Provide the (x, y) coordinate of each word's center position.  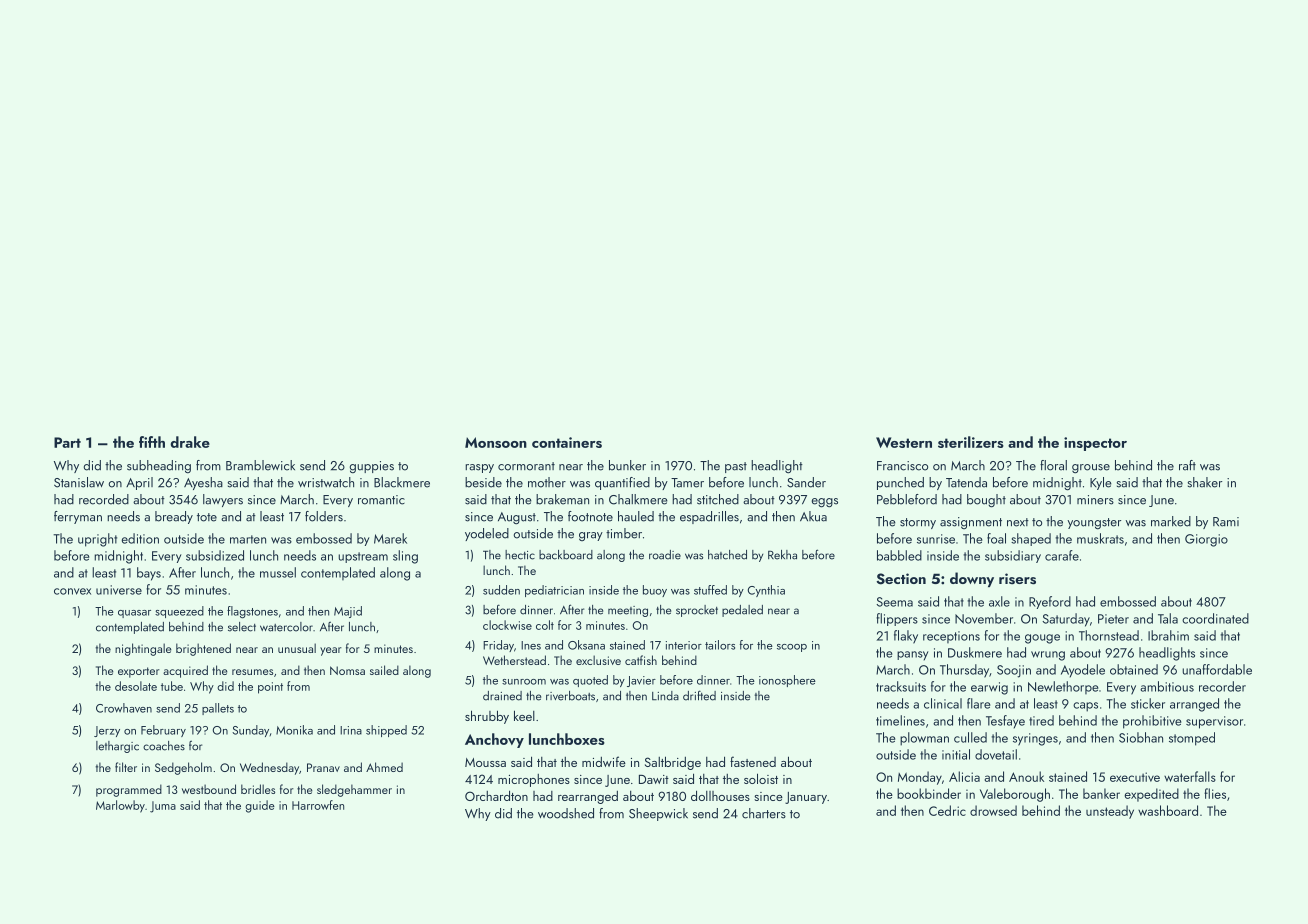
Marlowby (120, 806)
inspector (1095, 444)
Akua (813, 516)
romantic (381, 500)
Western (904, 442)
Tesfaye (1005, 722)
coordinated (1215, 618)
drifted (699, 695)
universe (119, 590)
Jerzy (107, 731)
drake (190, 442)
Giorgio (1206, 540)
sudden (501, 590)
